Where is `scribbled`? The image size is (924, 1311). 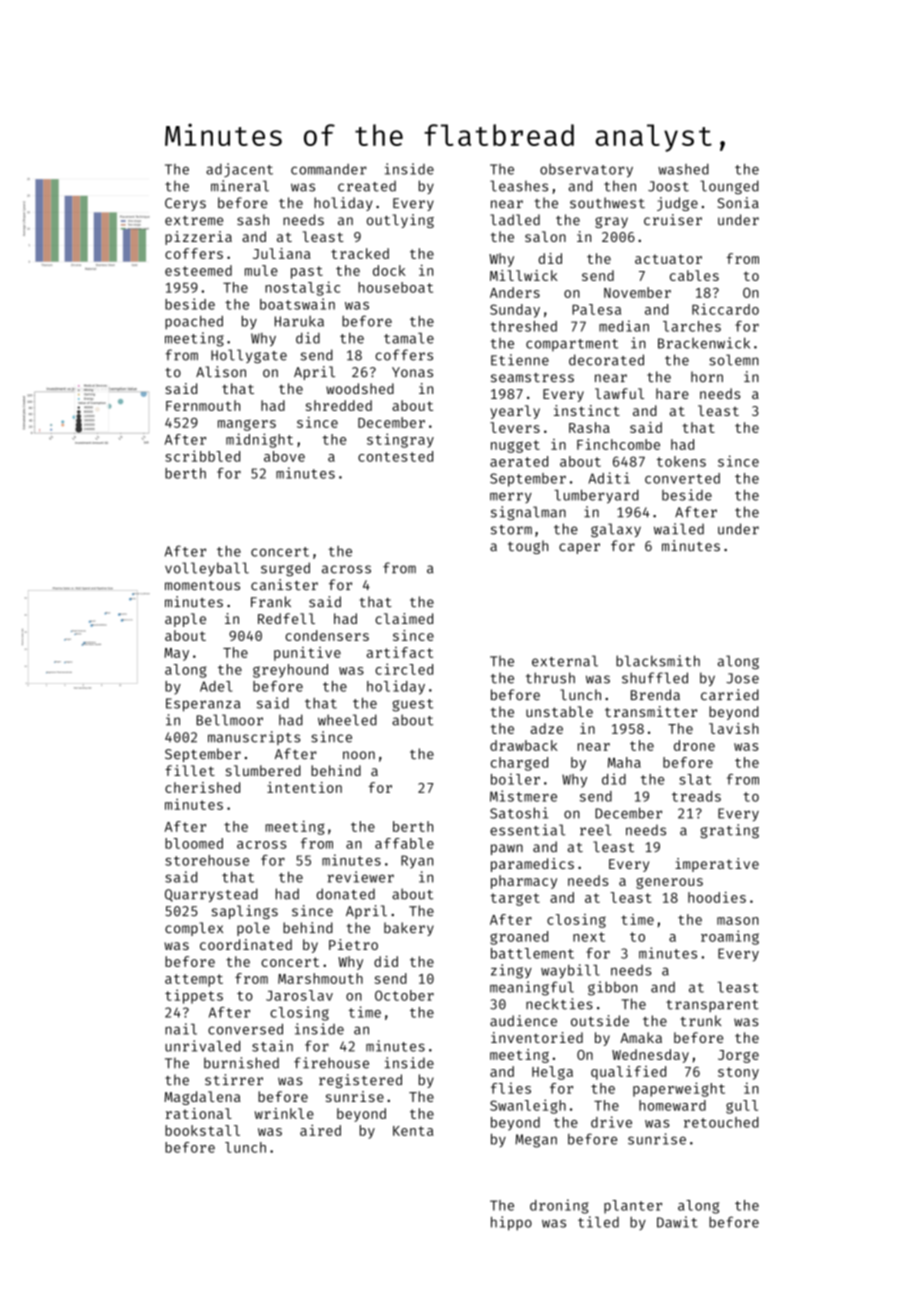 scribbled is located at coordinates (202, 456).
